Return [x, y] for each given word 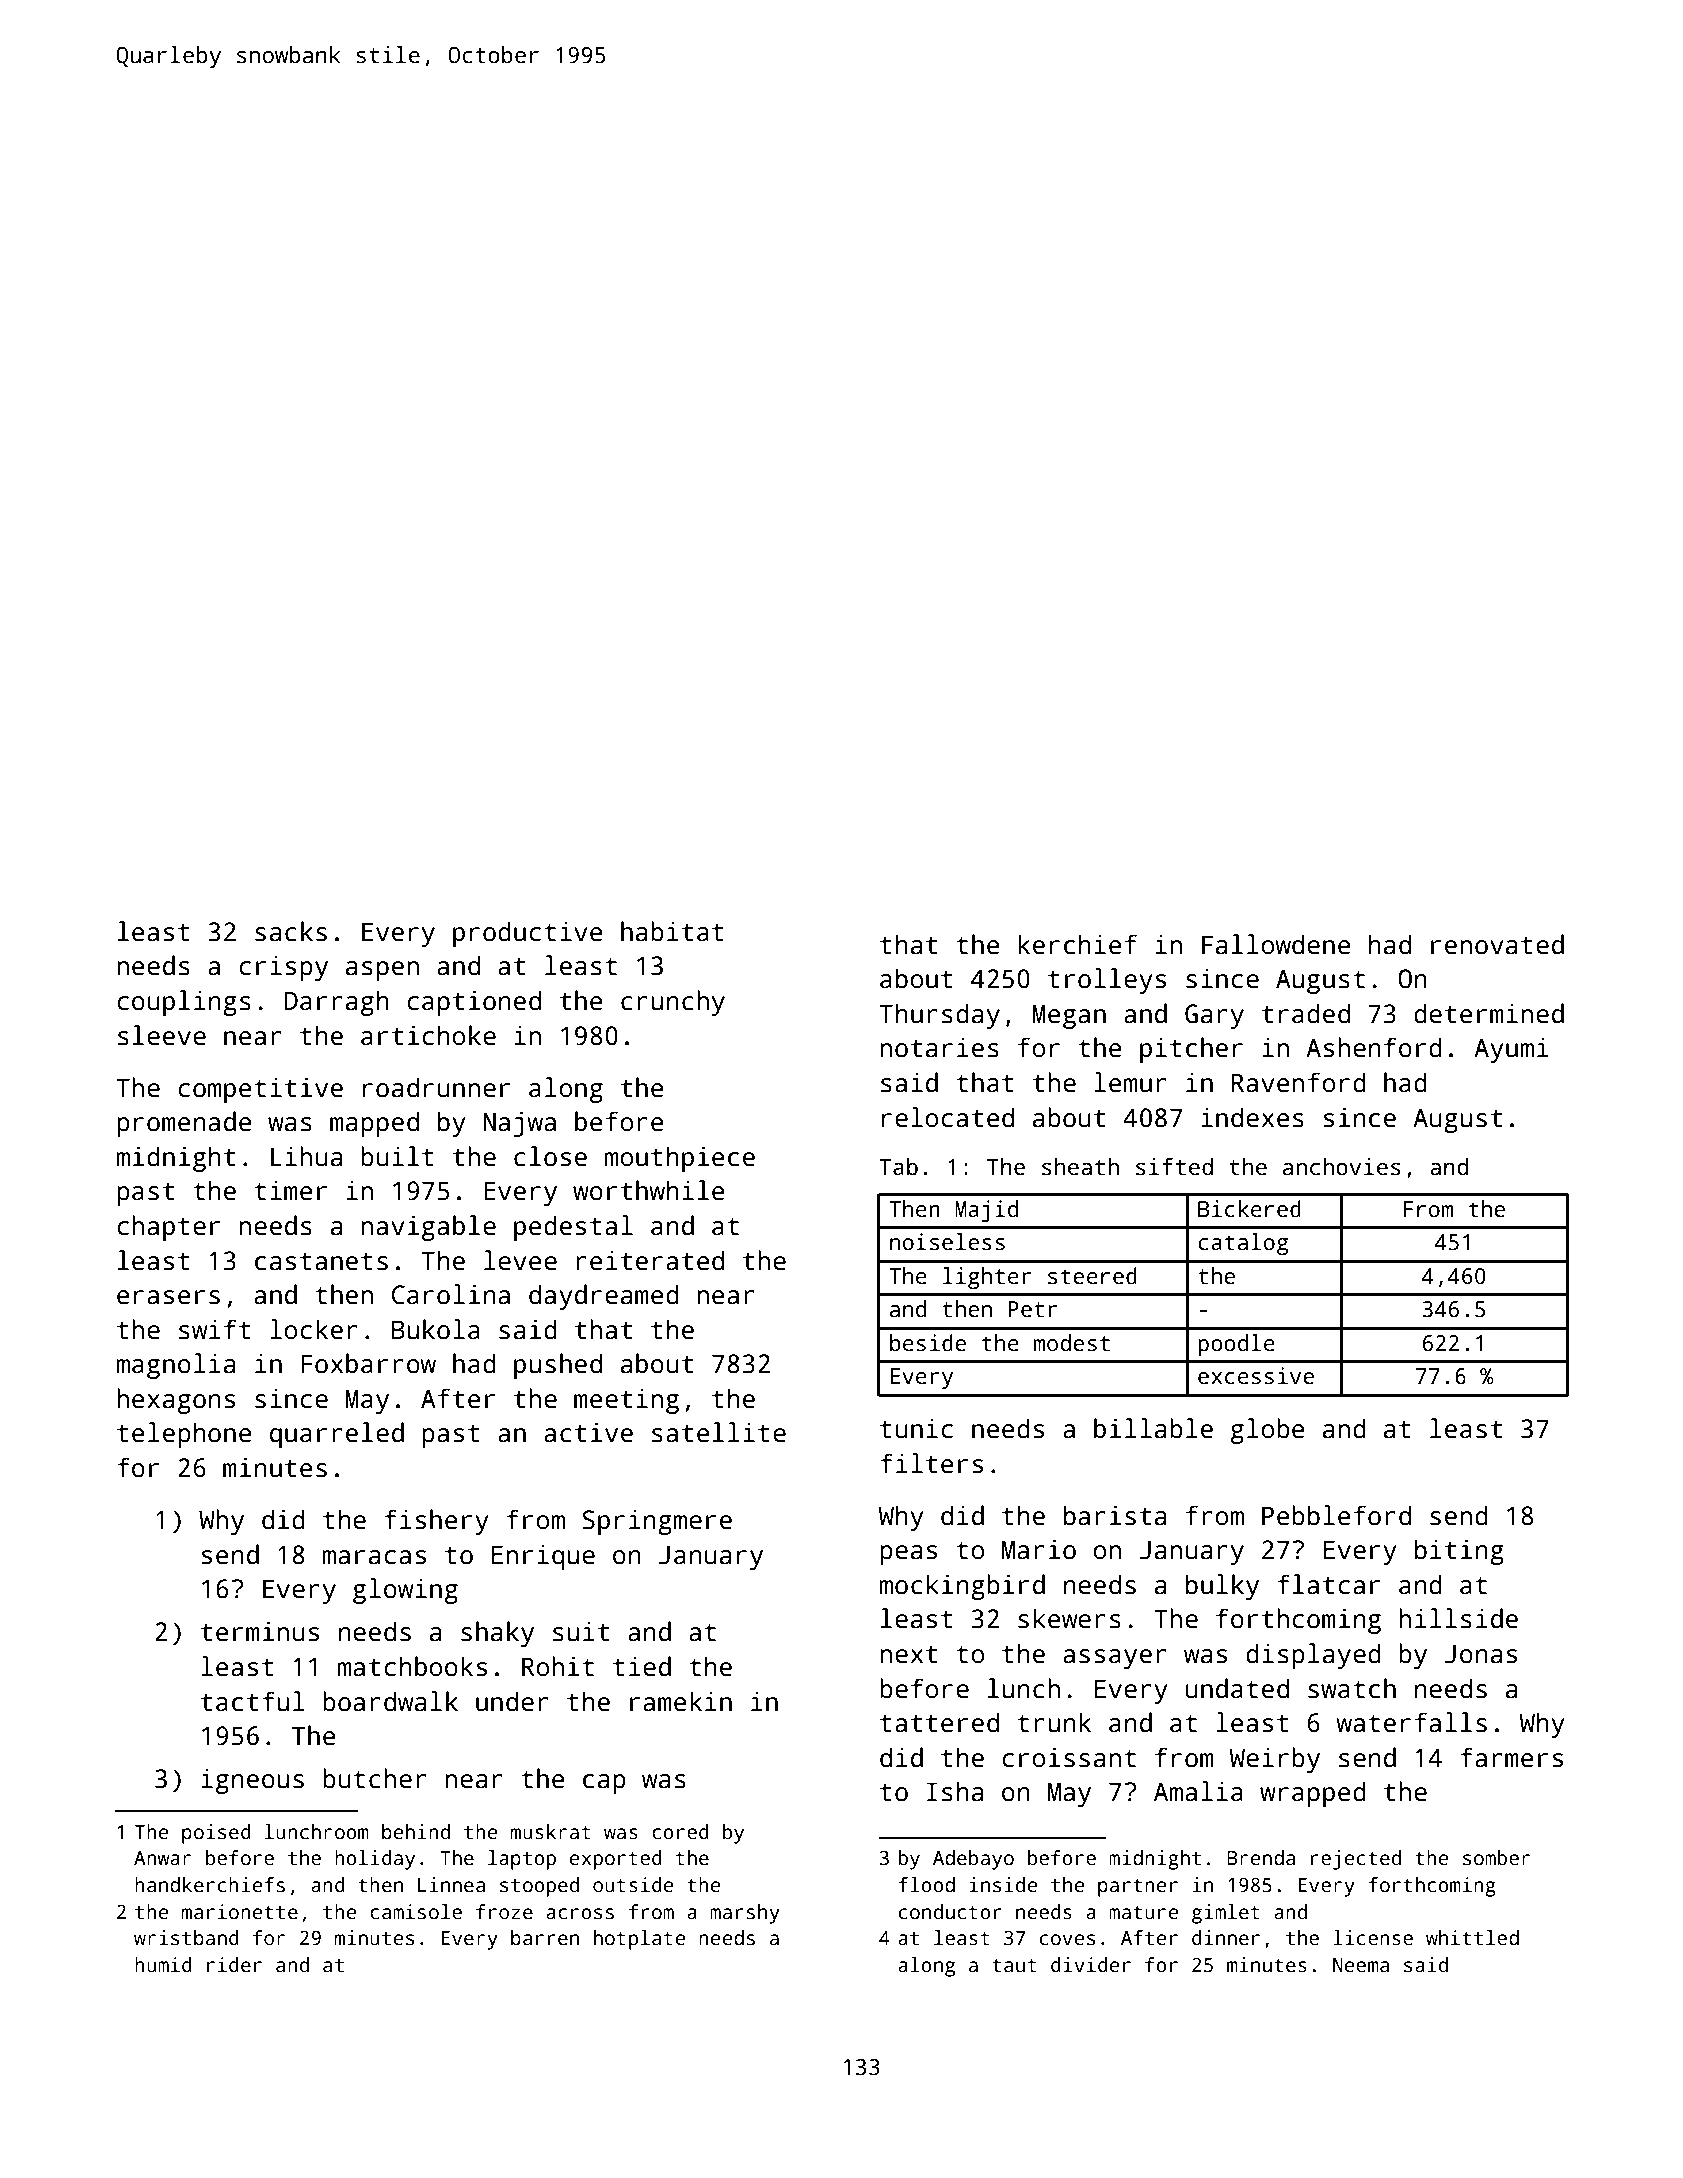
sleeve [162, 1035]
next [908, 1655]
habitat [672, 931]
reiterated [650, 1260]
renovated [1497, 944]
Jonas [1481, 1654]
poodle [1236, 1345]
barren [545, 1938]
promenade [184, 1124]
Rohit [558, 1666]
